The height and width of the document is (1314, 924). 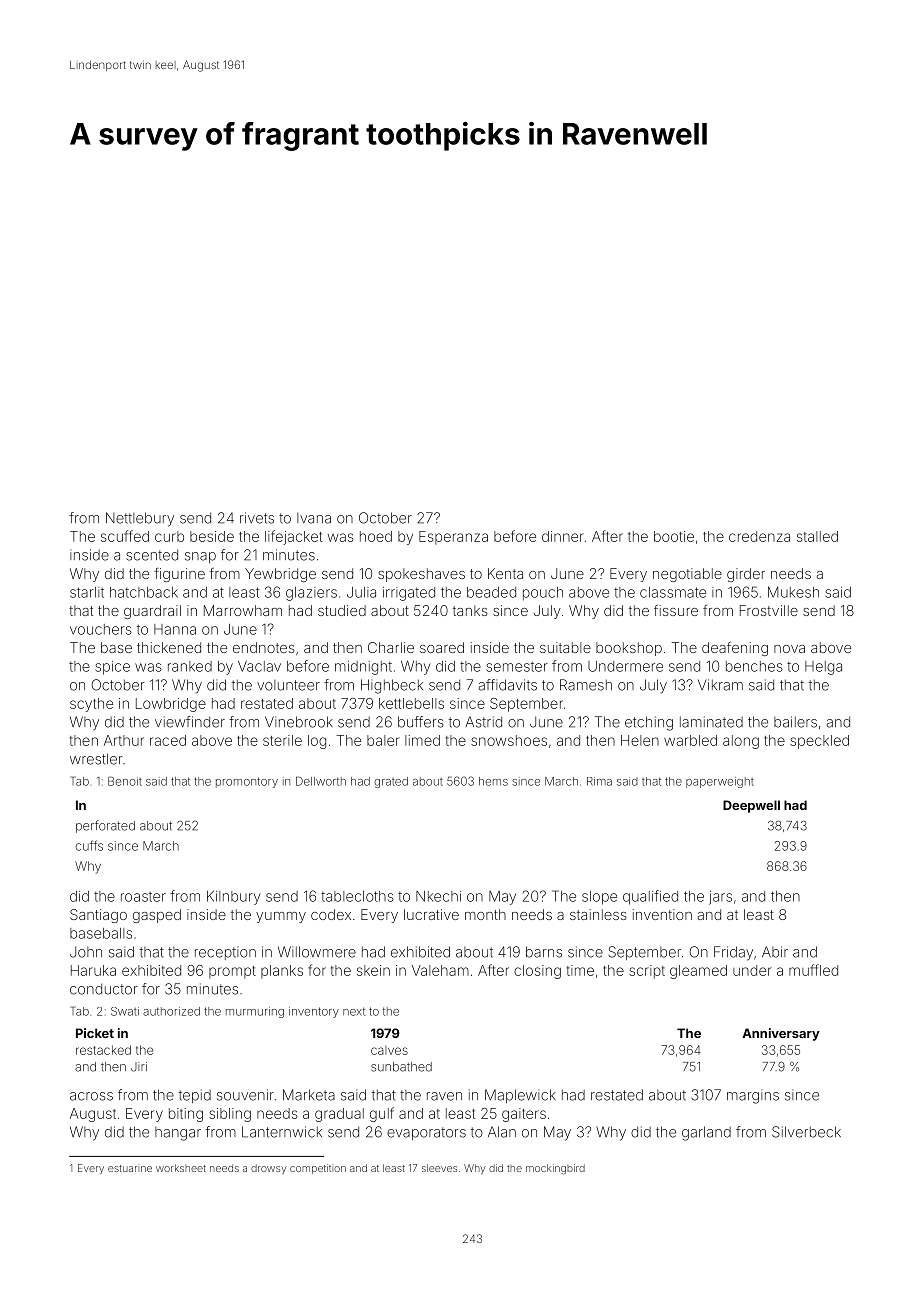 I want to click on bootie, so click(x=674, y=536).
